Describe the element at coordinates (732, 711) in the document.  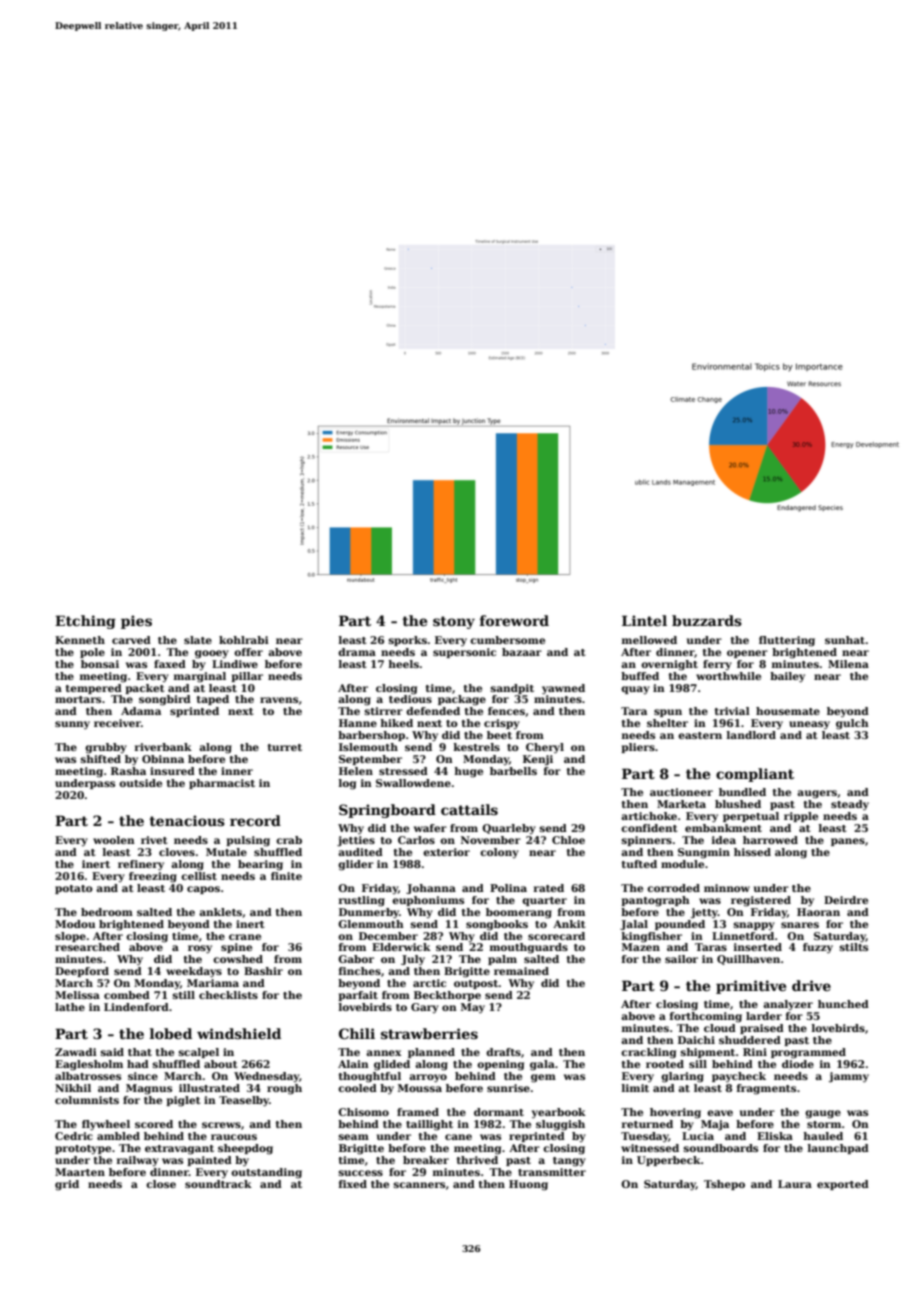
I see `trivial` at that location.
